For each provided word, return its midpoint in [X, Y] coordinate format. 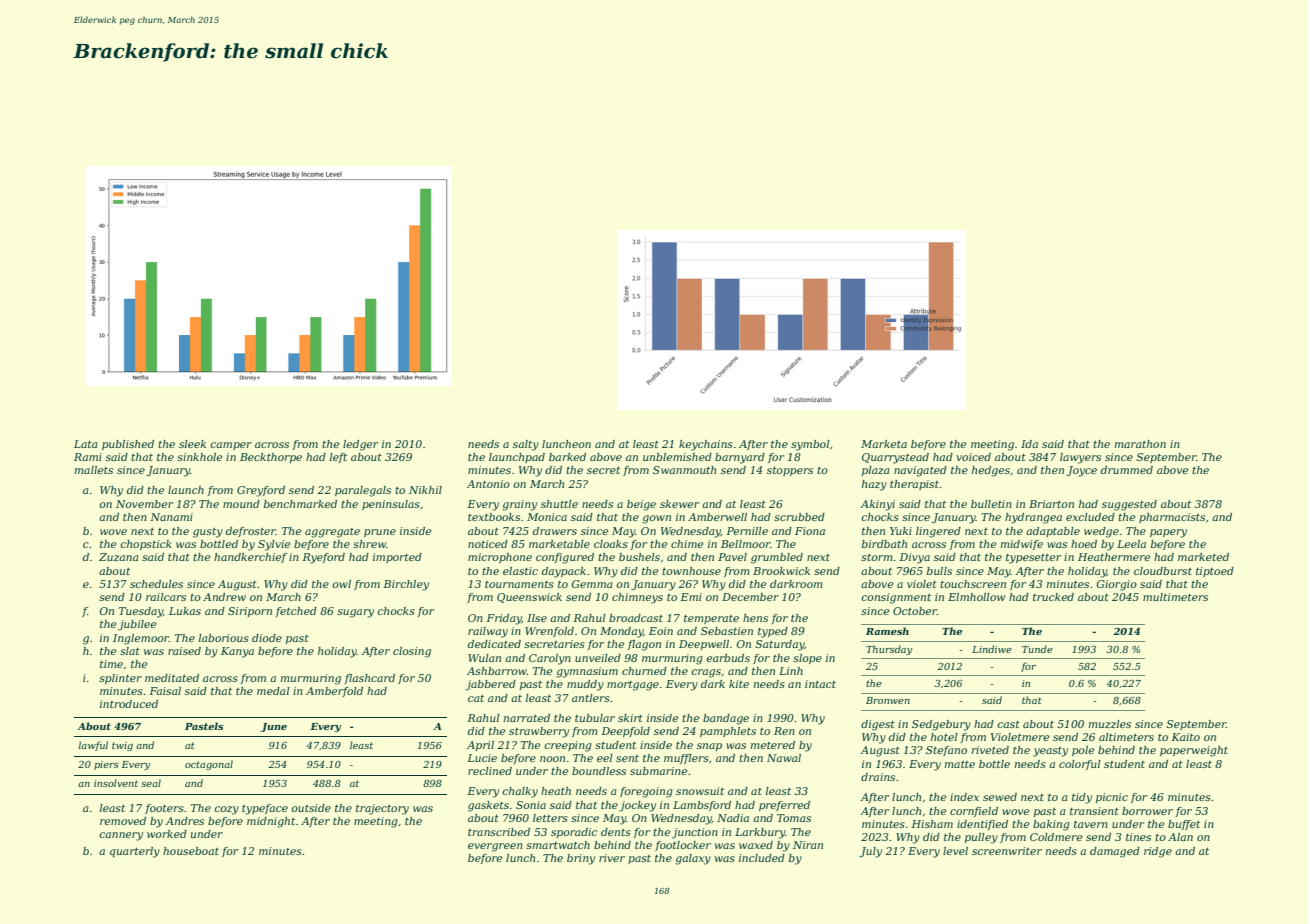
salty [526, 445]
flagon [644, 645]
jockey [637, 806]
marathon [1140, 444]
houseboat [191, 851]
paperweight [1194, 751]
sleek [192, 444]
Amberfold [334, 692]
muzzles [1109, 724]
